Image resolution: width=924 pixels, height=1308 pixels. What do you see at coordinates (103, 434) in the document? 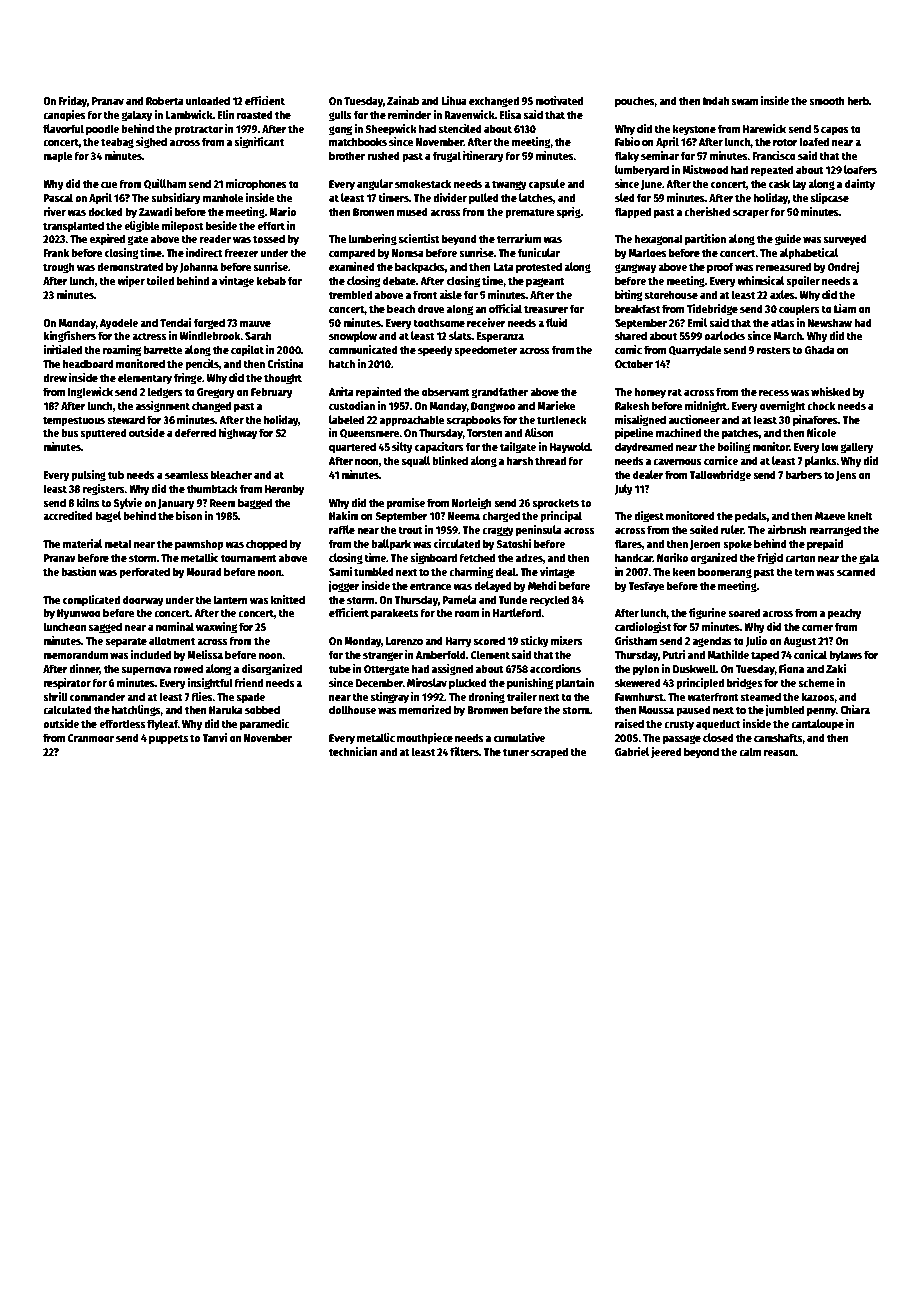
I see `sputtered` at bounding box center [103, 434].
